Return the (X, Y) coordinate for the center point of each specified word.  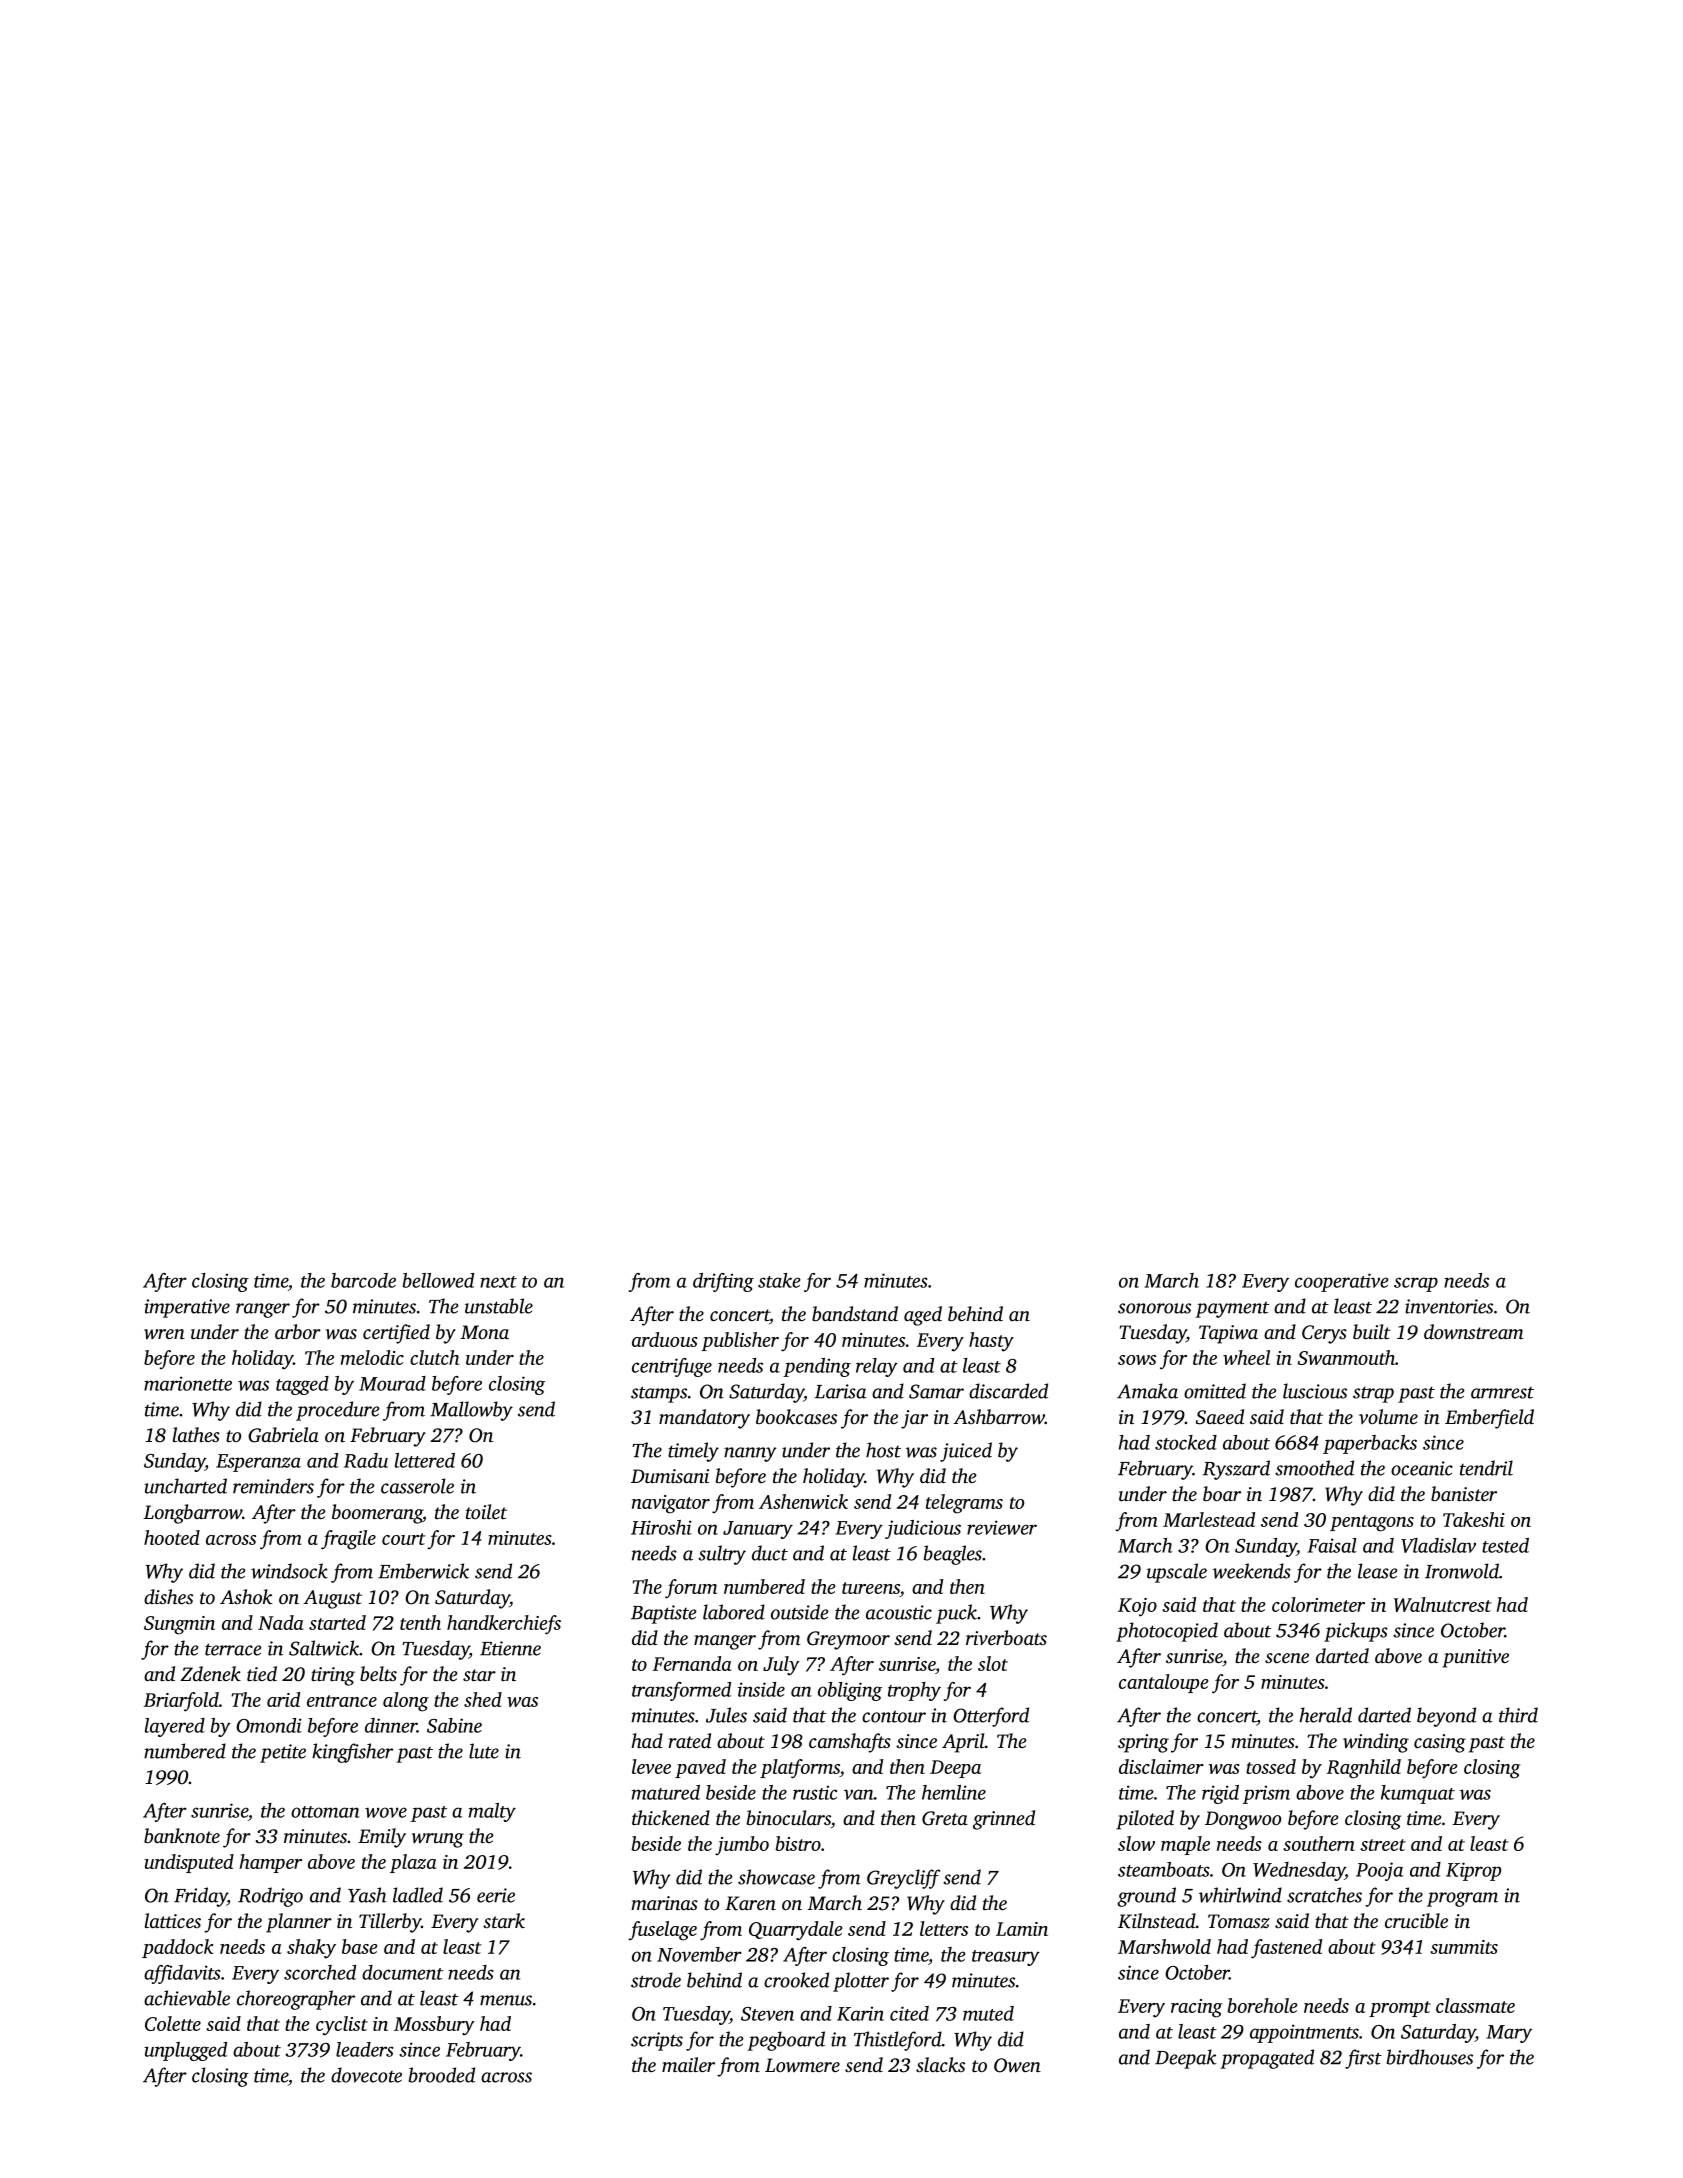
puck (956, 1614)
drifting (723, 1282)
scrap (1416, 1284)
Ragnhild (1364, 1769)
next (498, 1282)
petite (283, 1753)
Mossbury (434, 2026)
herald (1326, 1715)
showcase (776, 1877)
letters (944, 1928)
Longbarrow (192, 1514)
